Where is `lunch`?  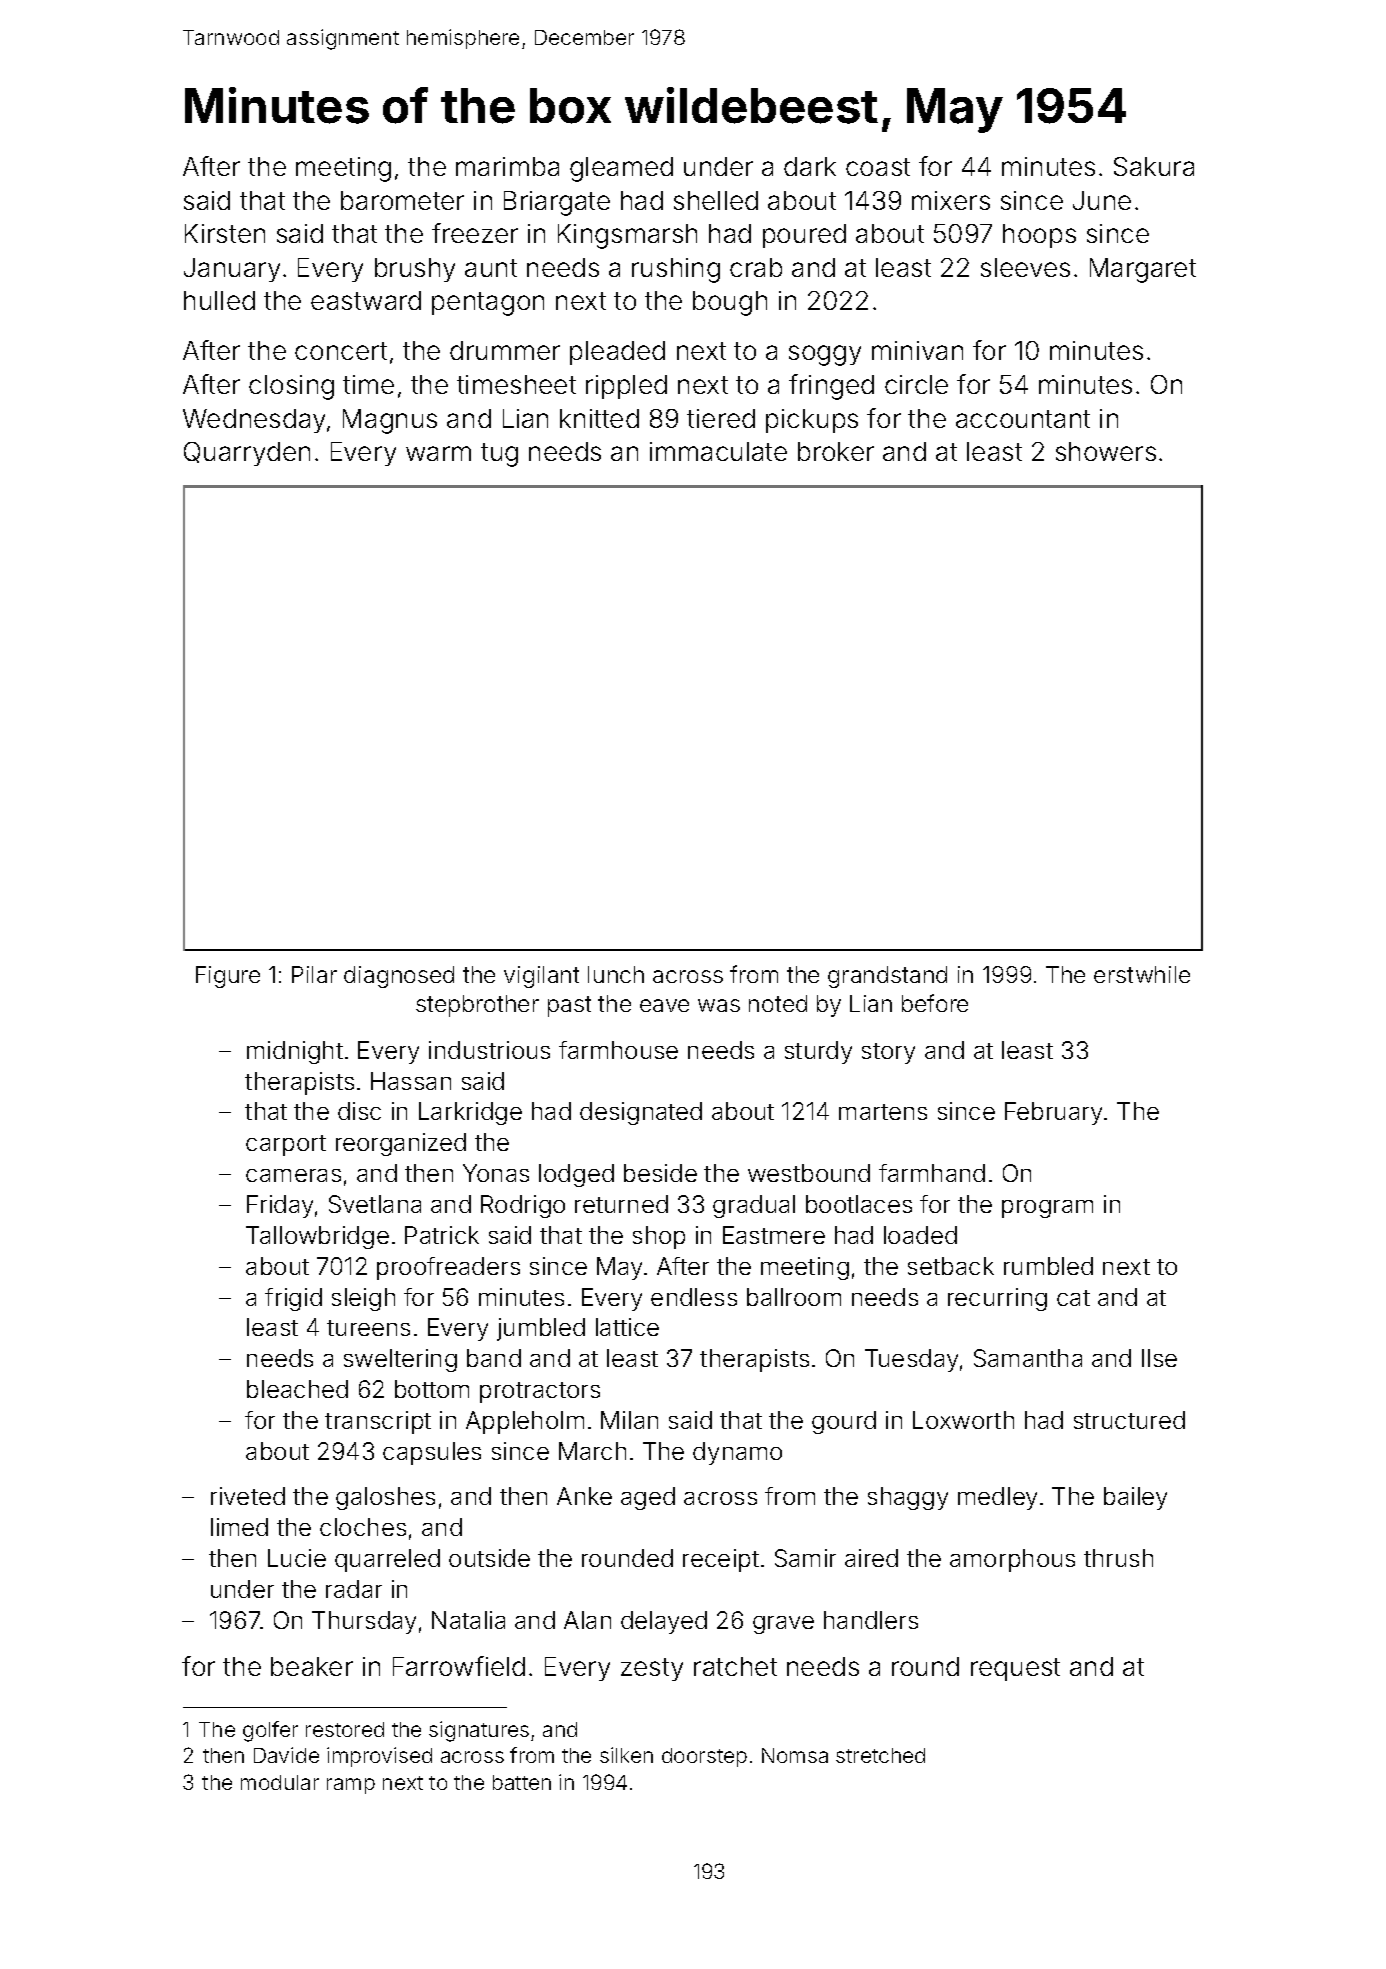 lunch is located at coordinates (616, 974).
